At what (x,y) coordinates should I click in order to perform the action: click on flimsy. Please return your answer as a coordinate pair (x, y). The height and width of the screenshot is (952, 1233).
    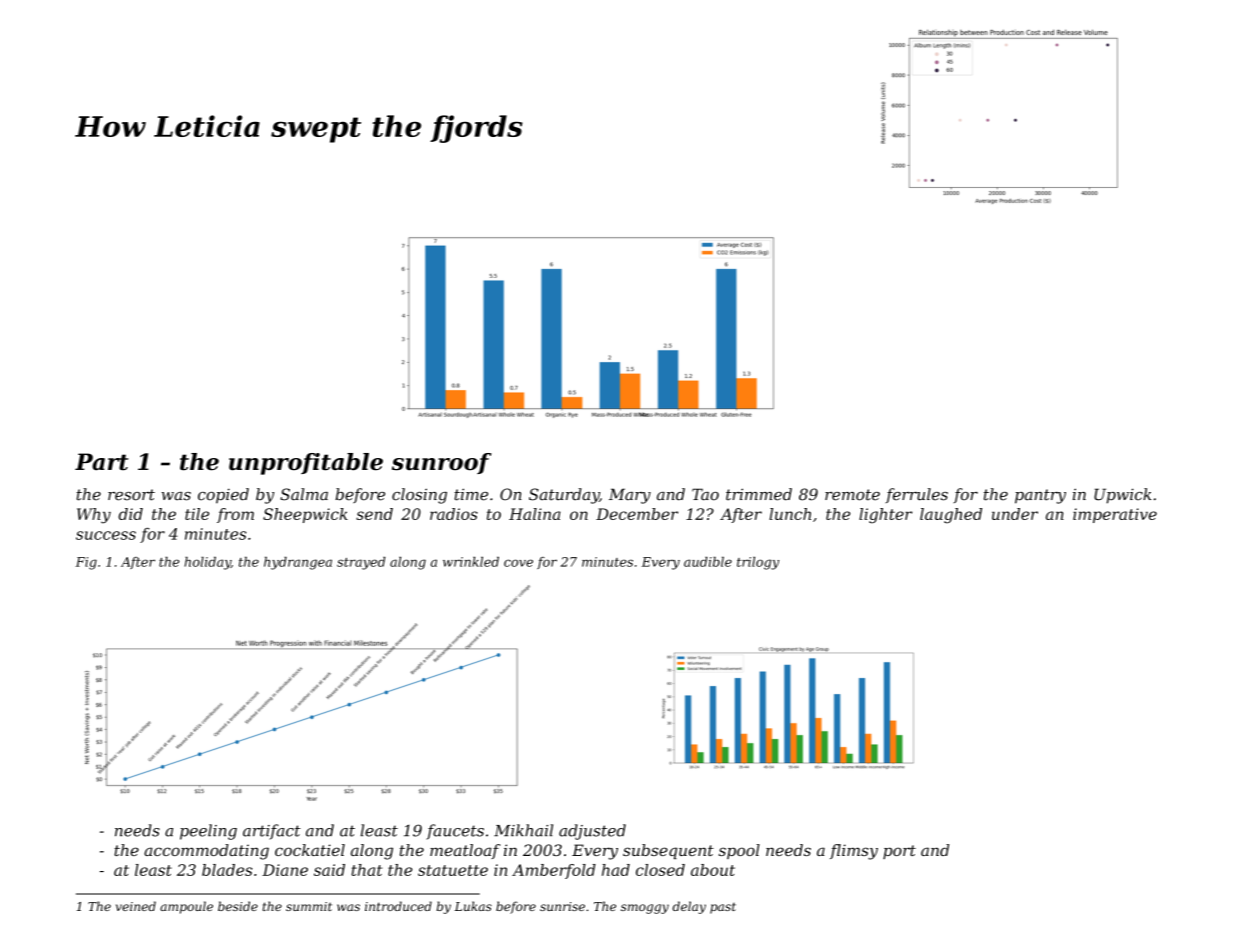
    Looking at the image, I should click on (854, 852).
